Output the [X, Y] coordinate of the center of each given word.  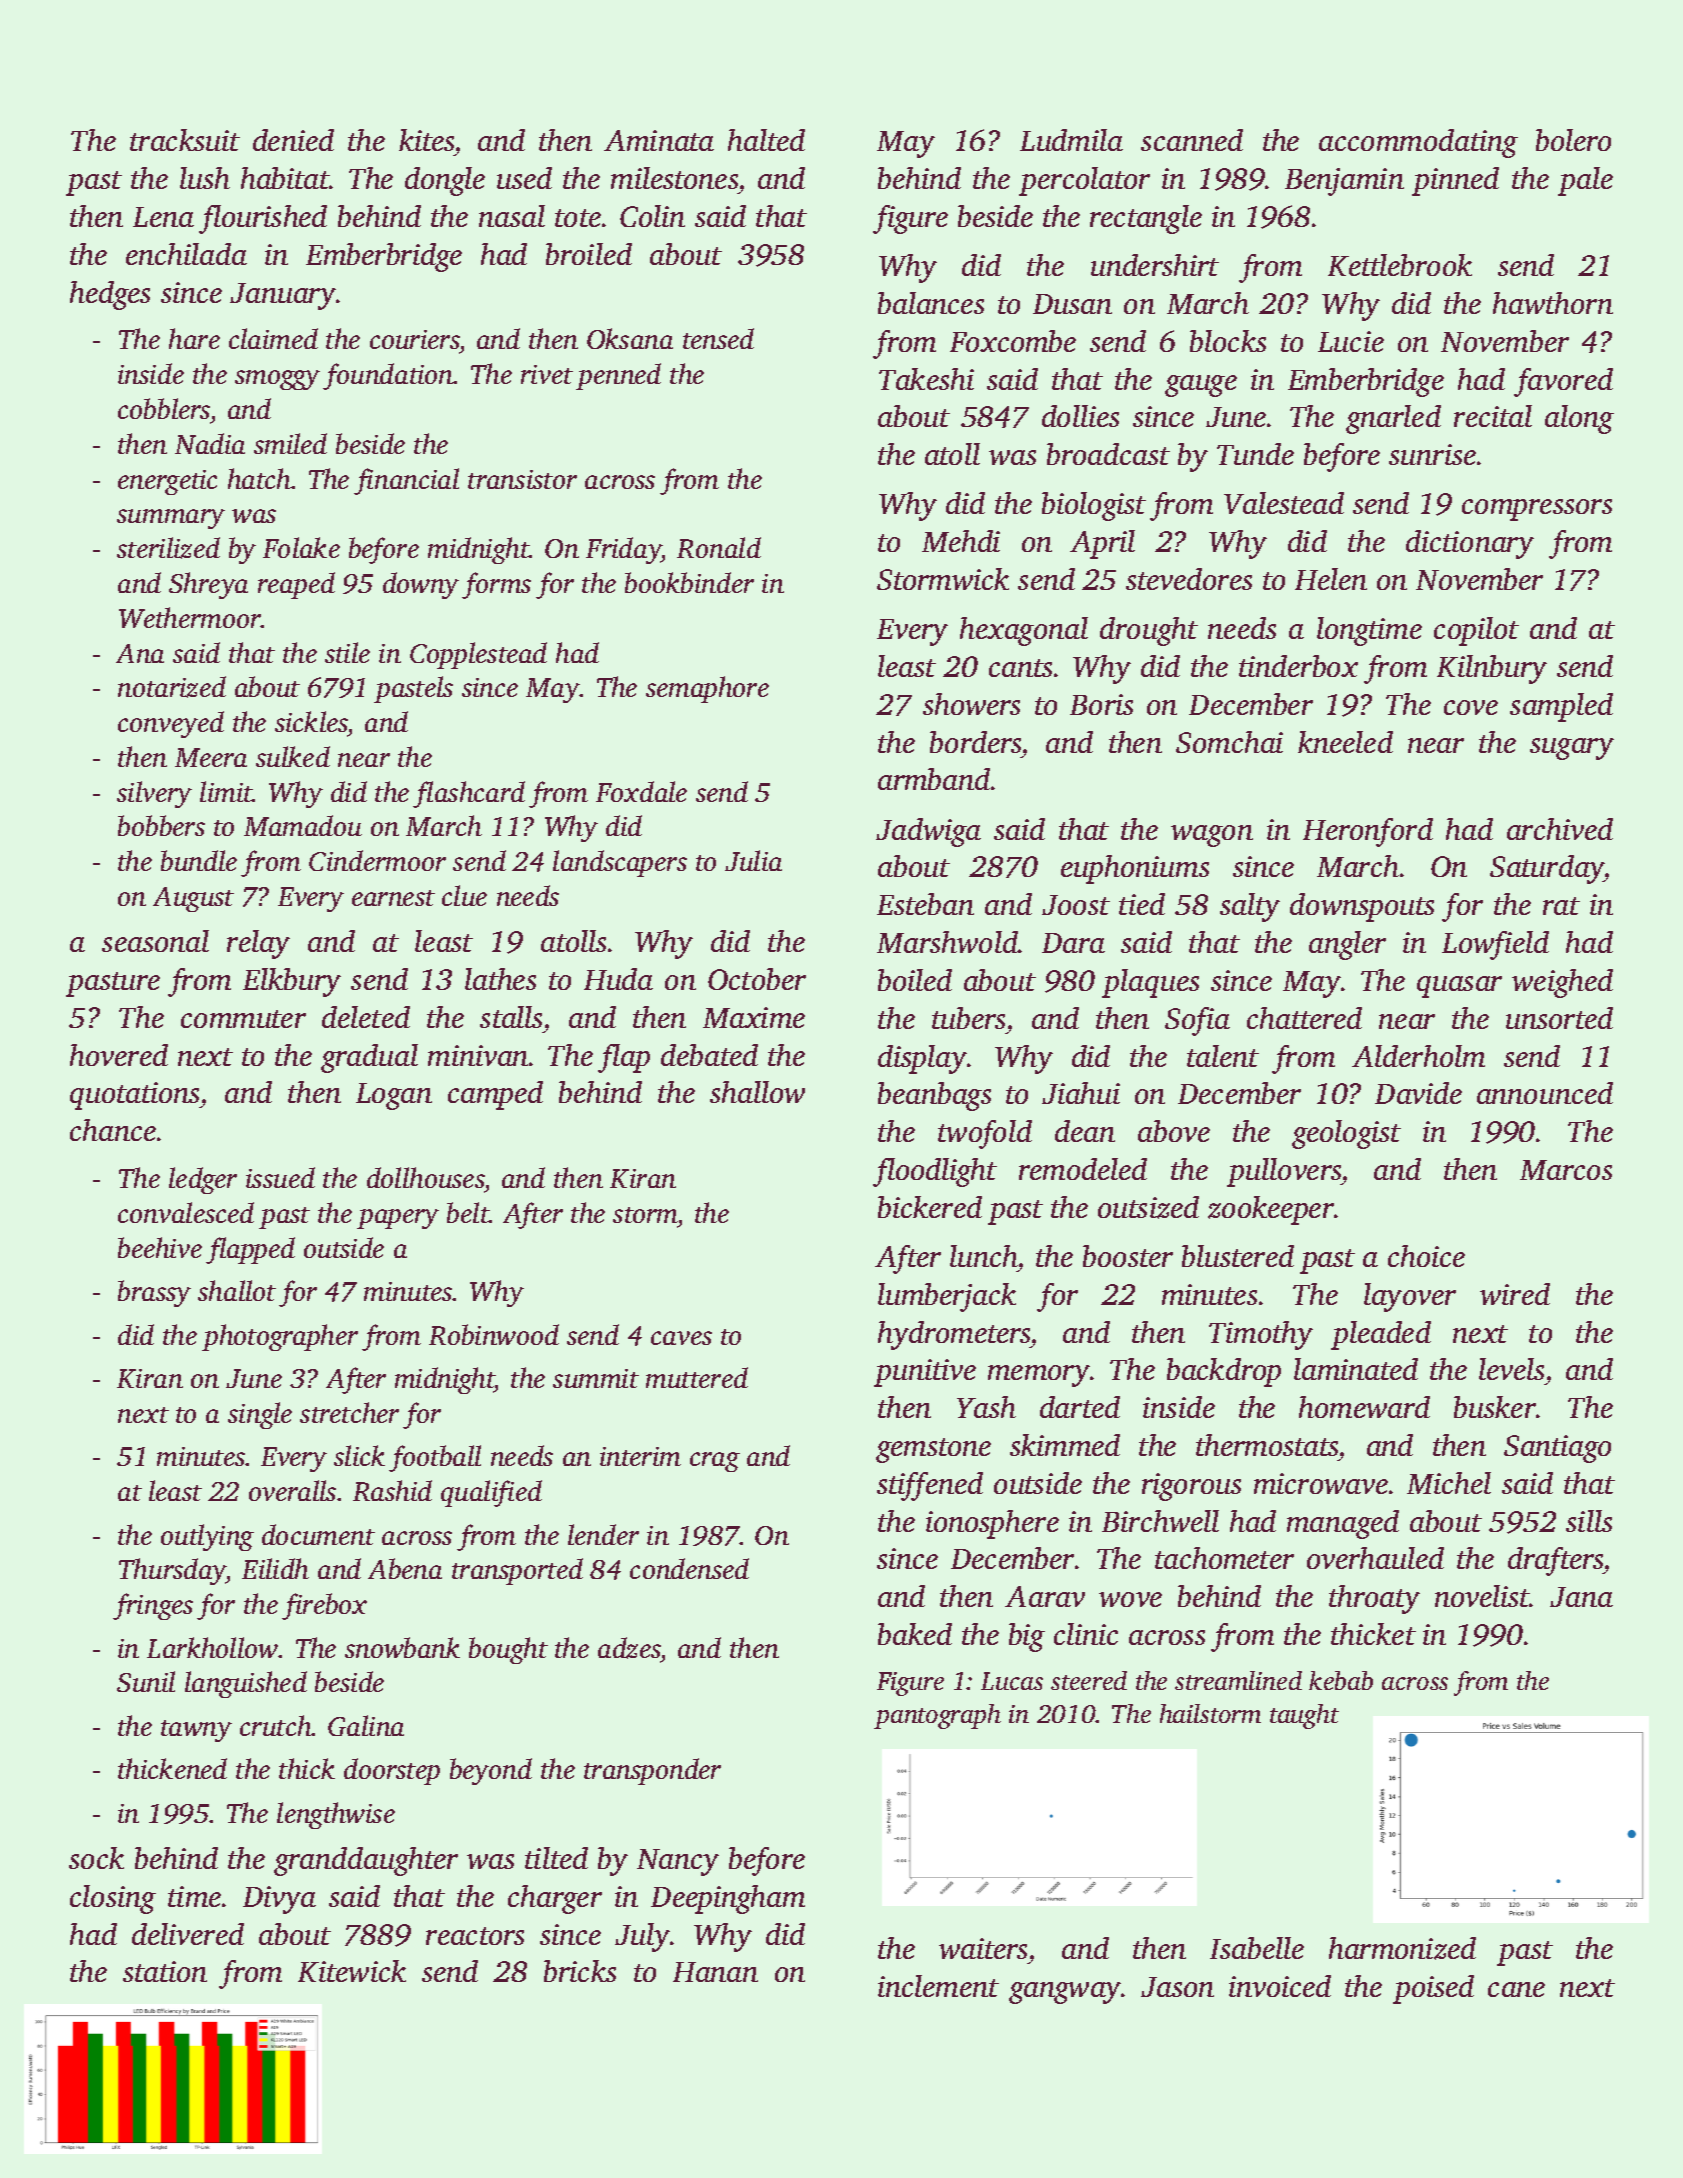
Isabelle [1257, 1948]
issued [280, 1177]
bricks [580, 1971]
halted [766, 140]
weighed [1562, 983]
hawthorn [1553, 303]
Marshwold [947, 942]
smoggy [277, 380]
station [165, 1971]
